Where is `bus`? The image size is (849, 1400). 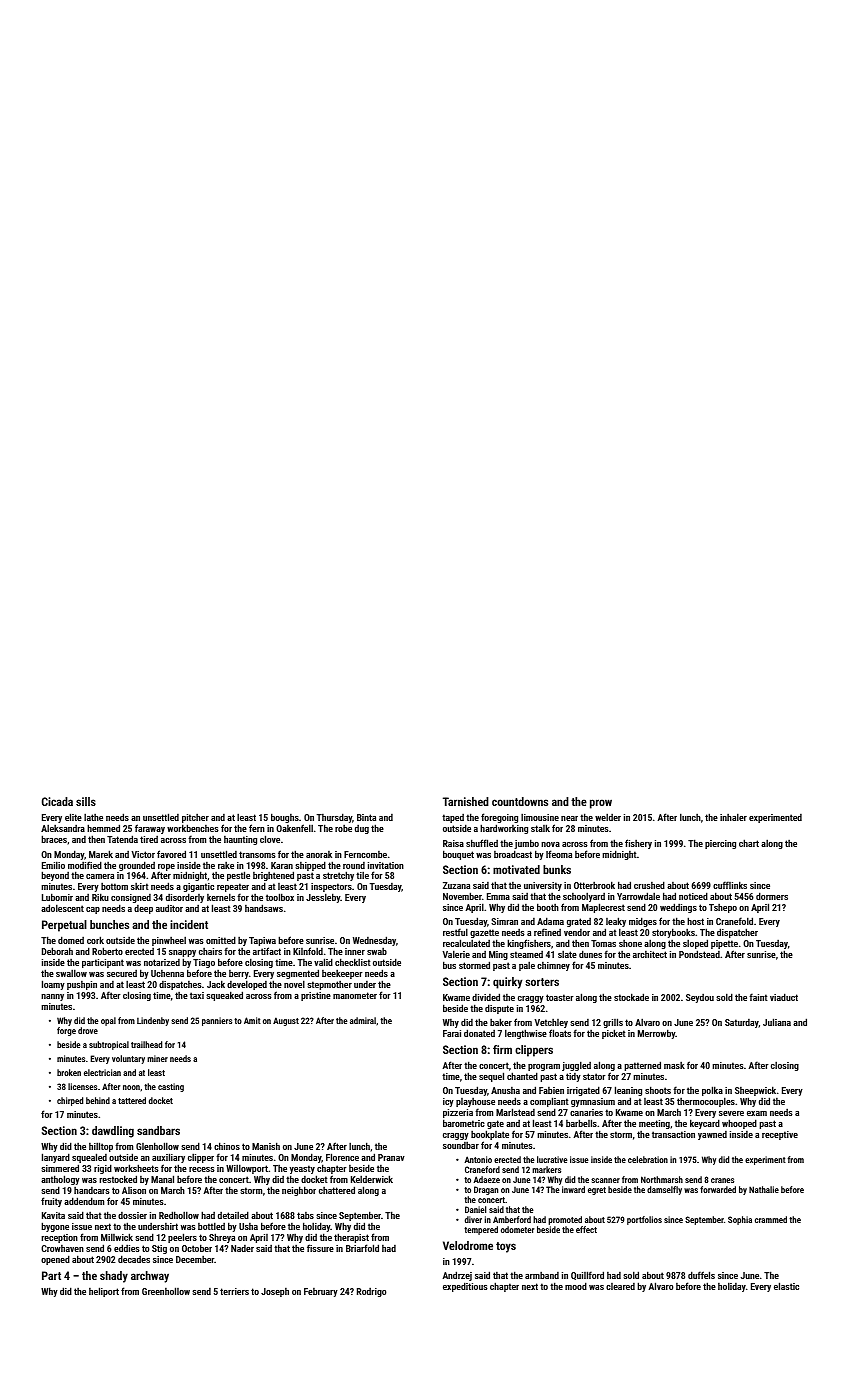 bus is located at coordinates (449, 965).
